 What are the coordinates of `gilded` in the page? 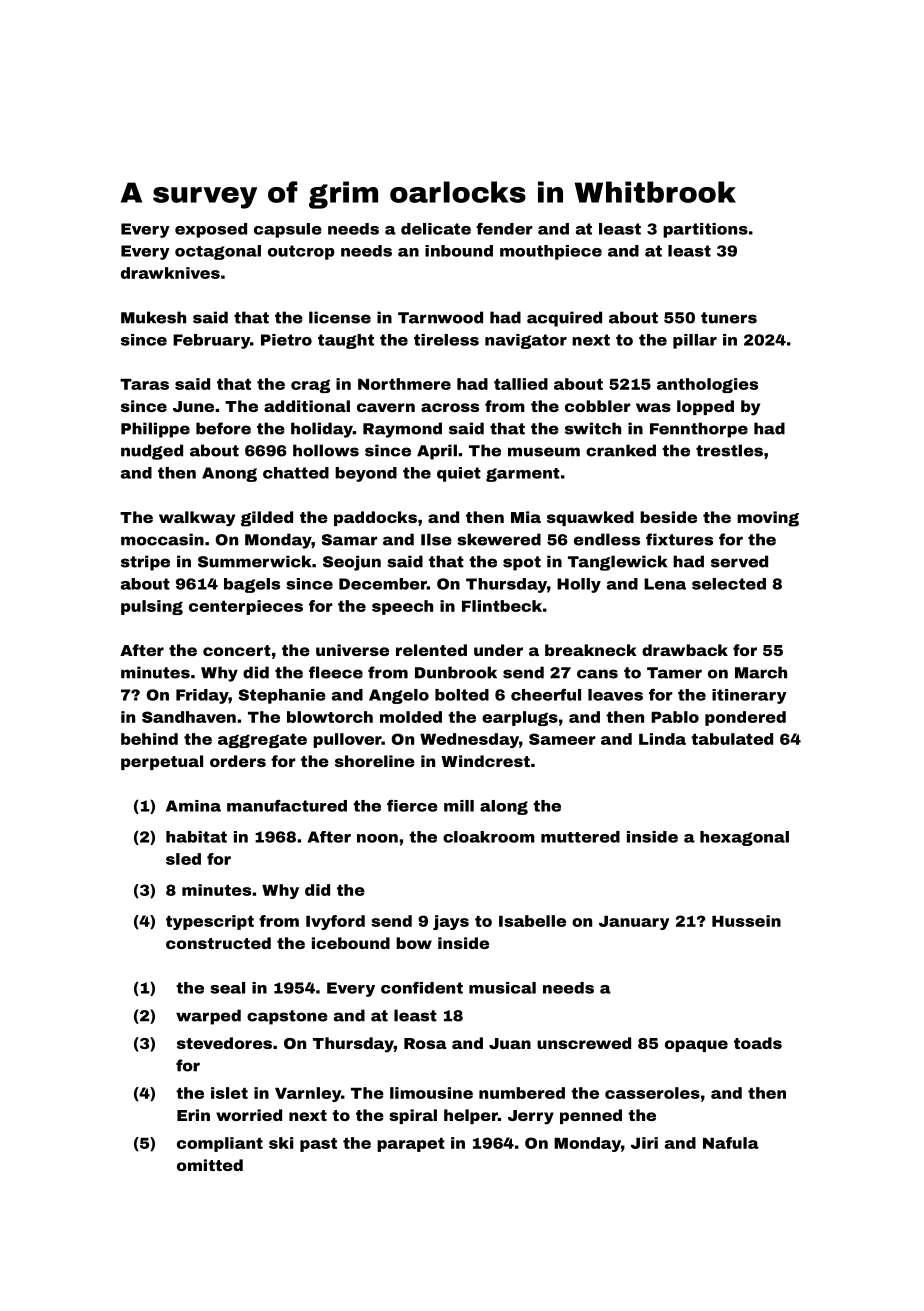 It's located at (267, 519).
